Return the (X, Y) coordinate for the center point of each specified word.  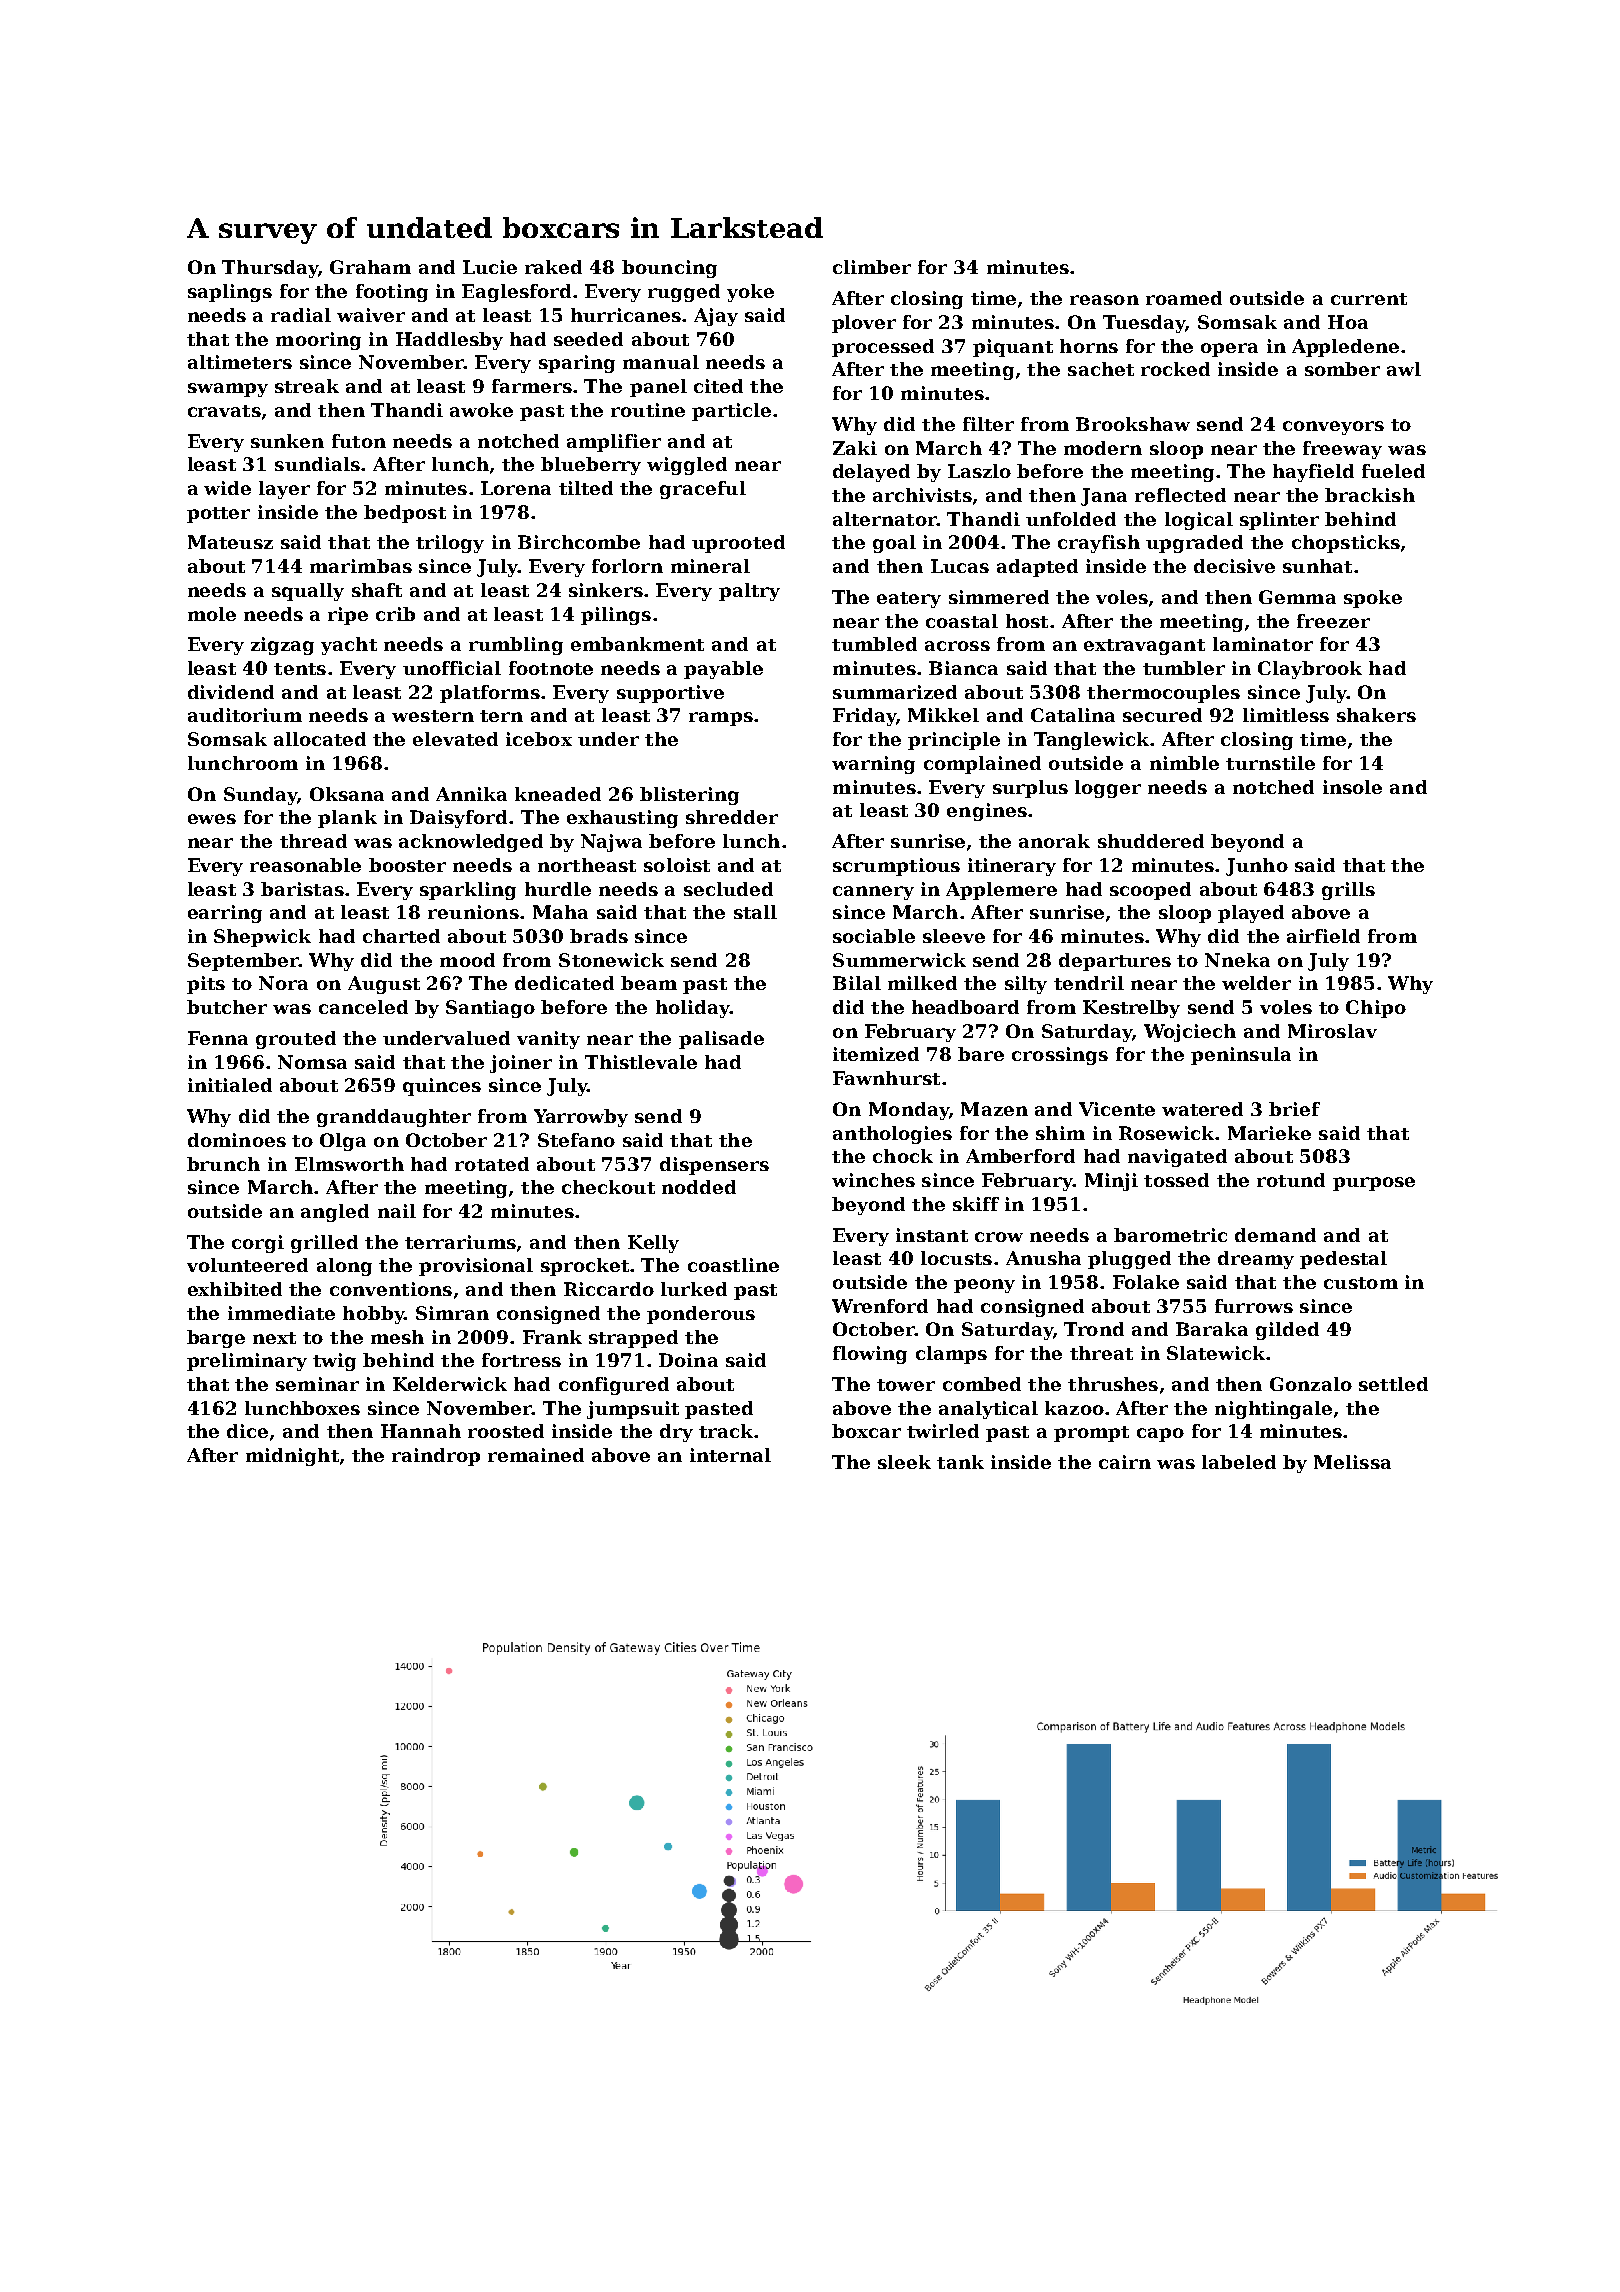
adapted (1037, 568)
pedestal (1343, 1260)
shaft (377, 590)
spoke (1373, 599)
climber (872, 267)
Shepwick (262, 938)
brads (599, 936)
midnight (292, 1457)
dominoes (237, 1140)
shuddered (1151, 841)
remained (536, 1455)
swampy (228, 390)
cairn (1125, 1462)
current (1369, 299)
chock (903, 1156)
